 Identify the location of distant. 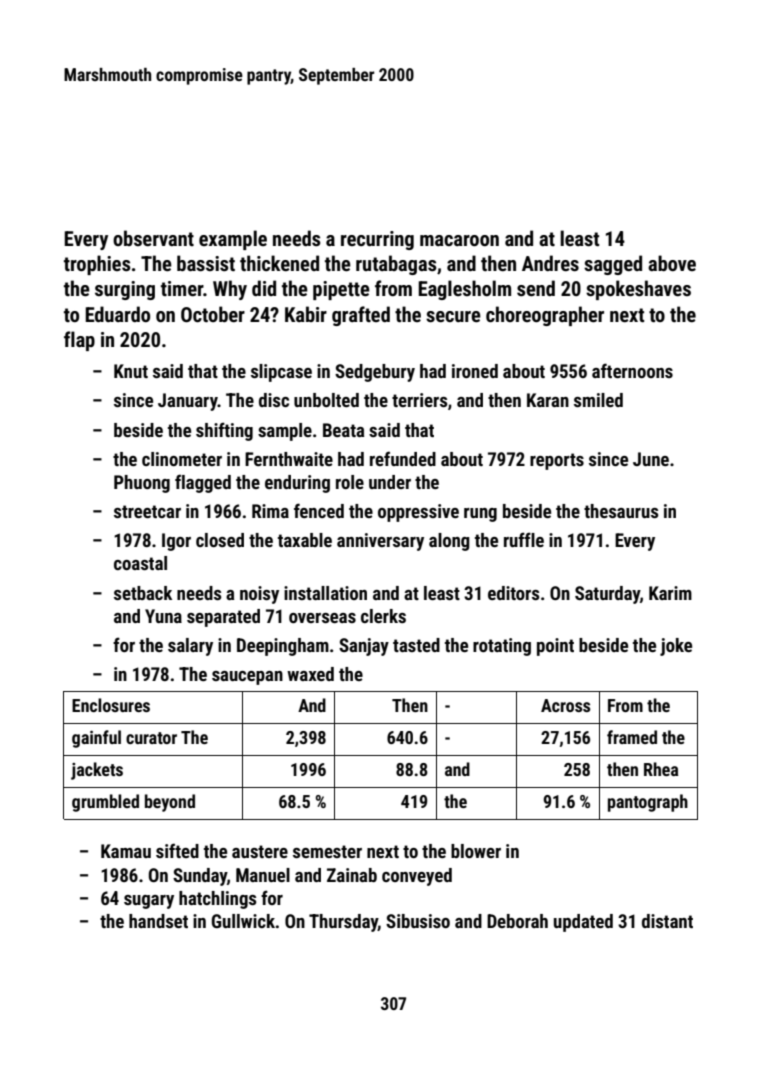
(667, 921).
